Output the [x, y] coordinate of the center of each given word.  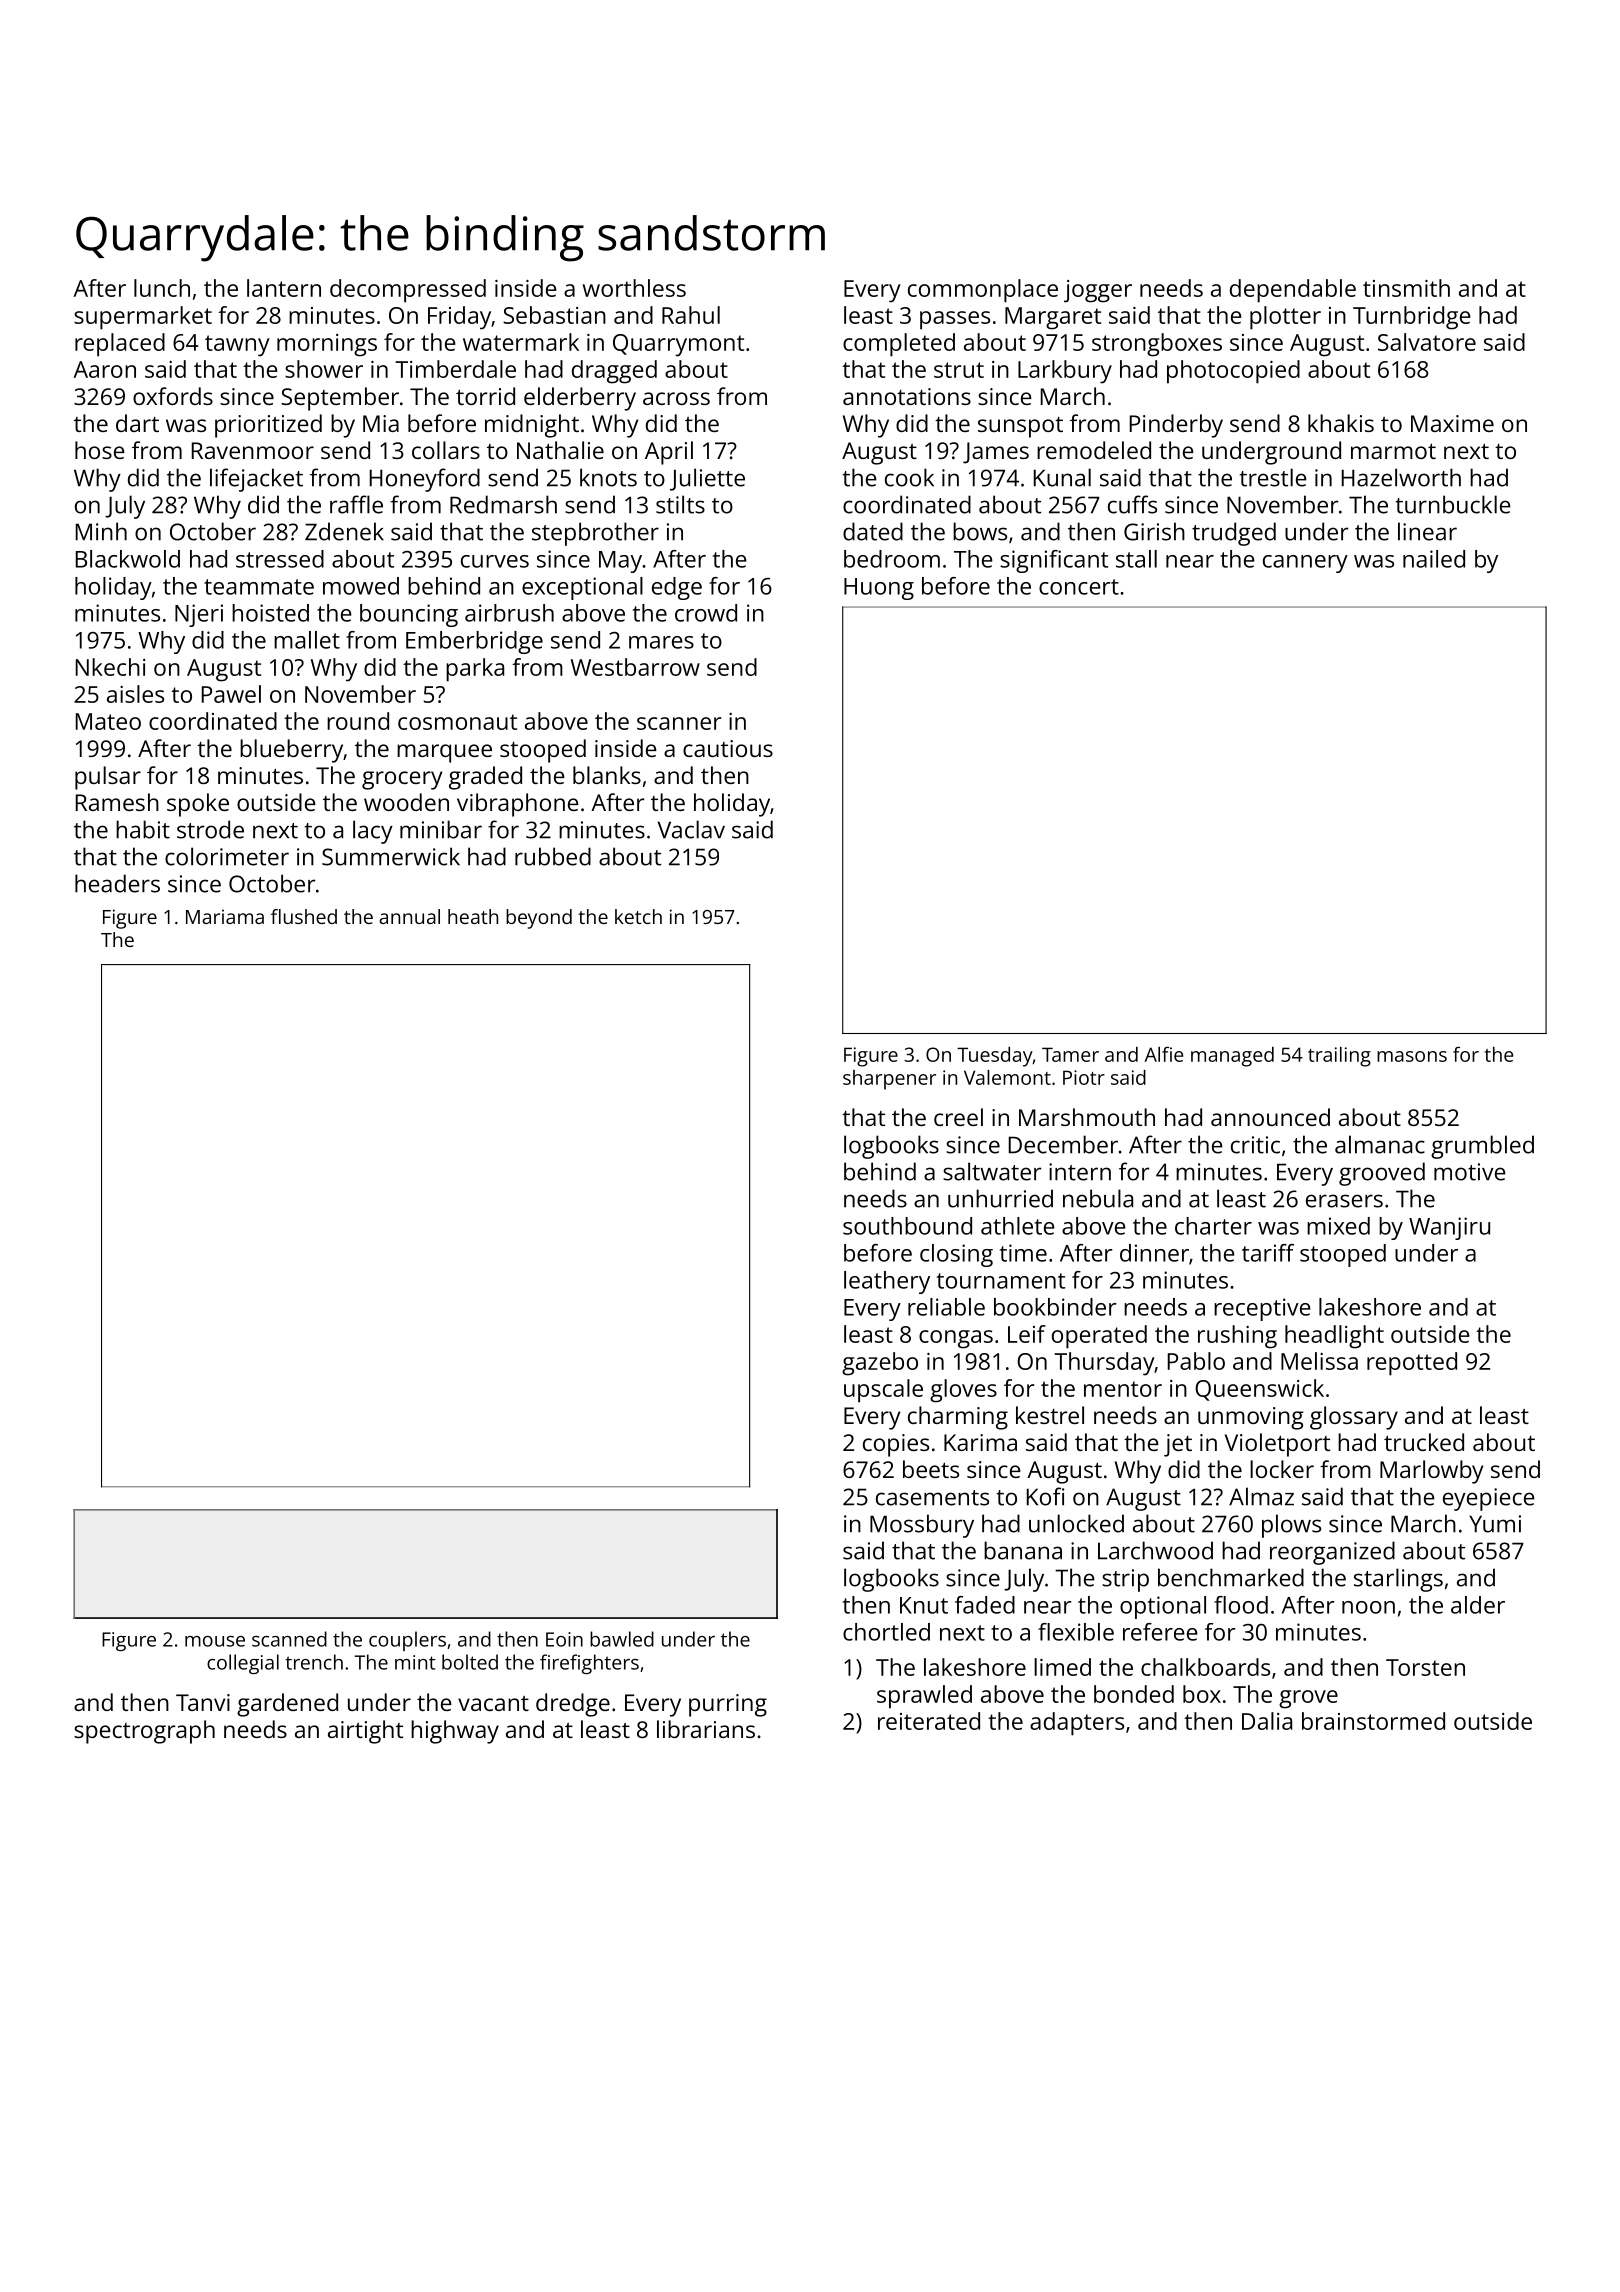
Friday [459, 318]
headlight [1334, 1337]
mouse [215, 1641]
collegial [243, 1664]
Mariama [225, 917]
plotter [1285, 318]
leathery [887, 1282]
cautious [728, 748]
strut [959, 370]
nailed [1434, 559]
